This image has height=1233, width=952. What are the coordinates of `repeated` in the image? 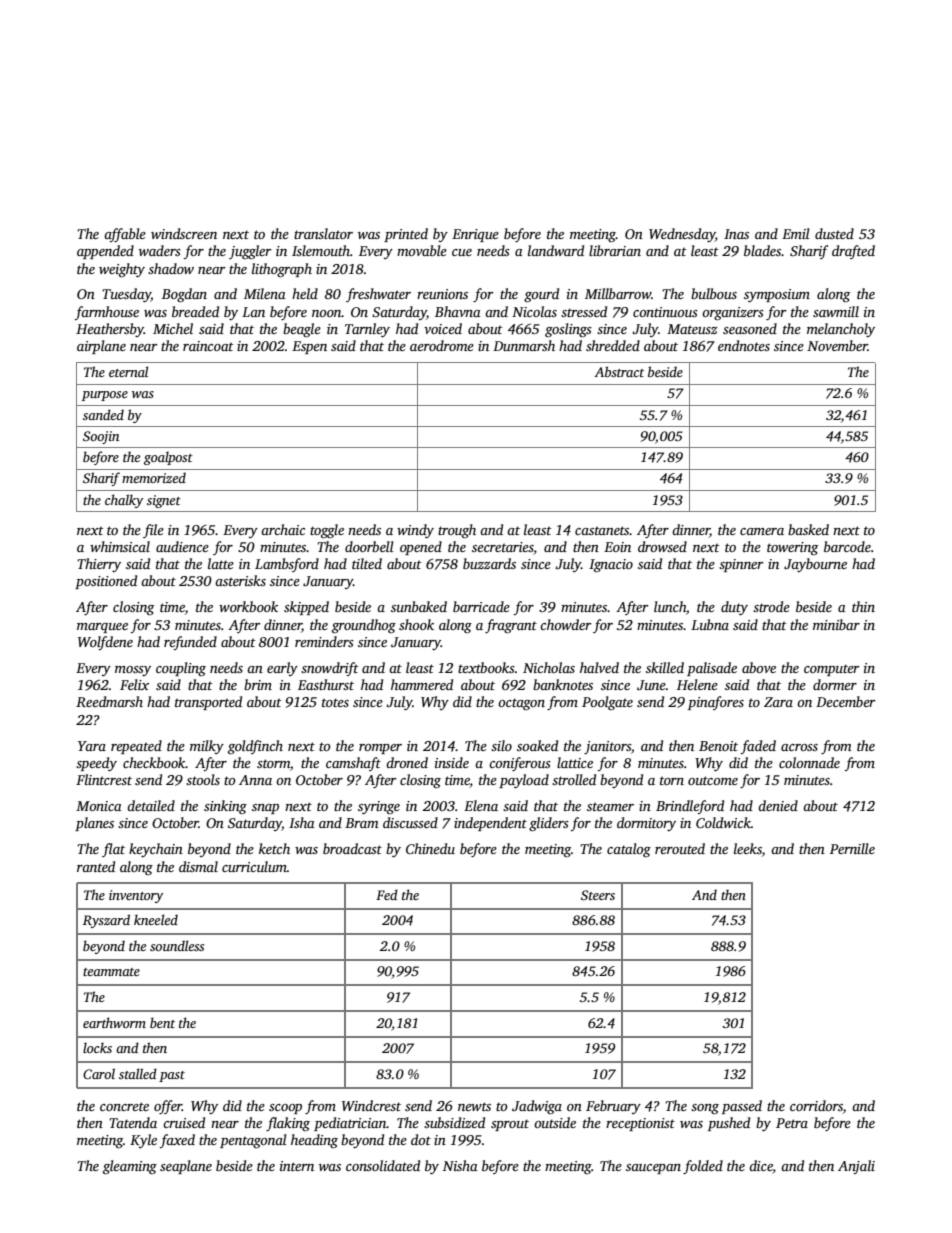 It's located at (136, 747).
